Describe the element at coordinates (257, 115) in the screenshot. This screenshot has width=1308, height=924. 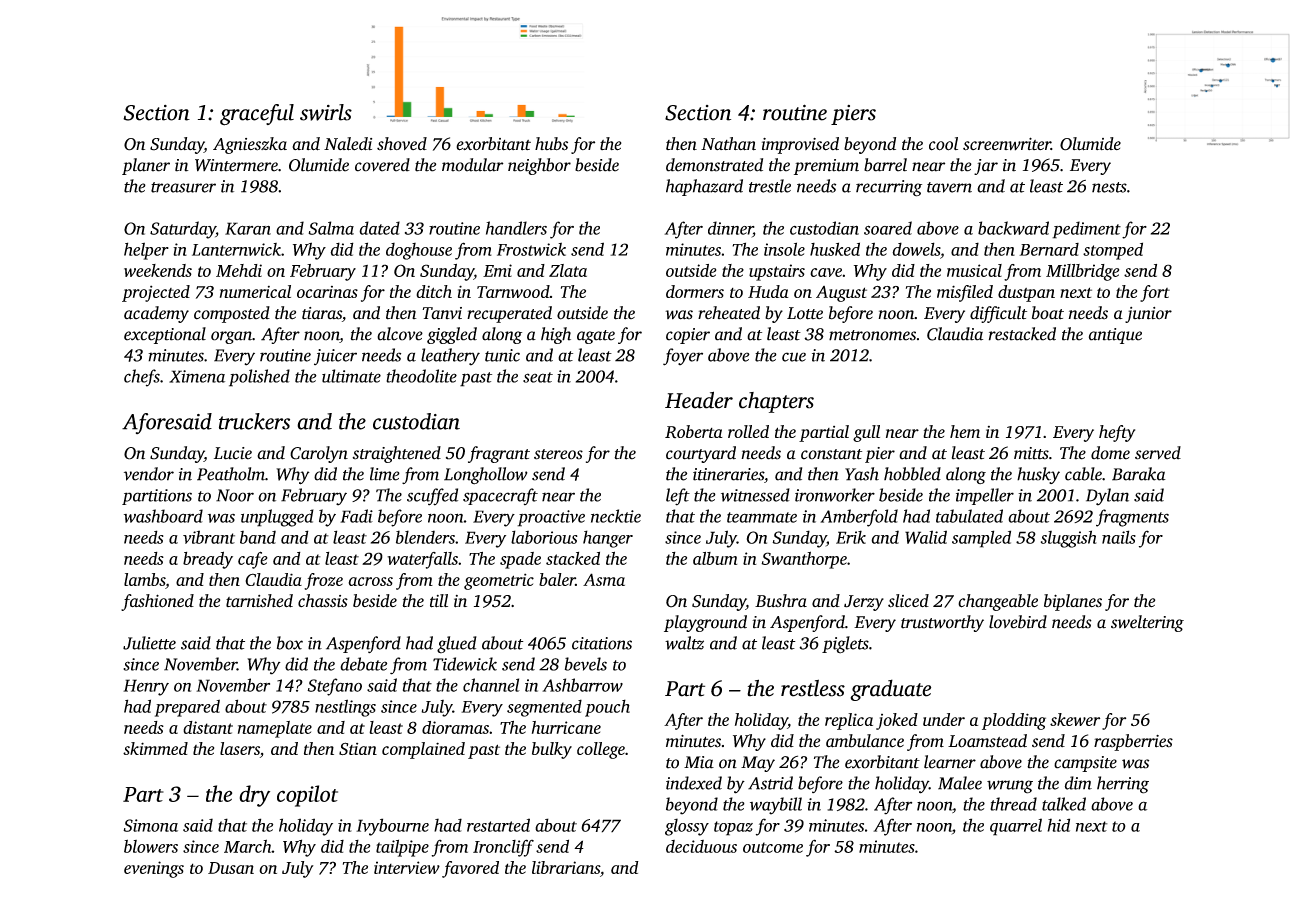
I see `graceful` at that location.
